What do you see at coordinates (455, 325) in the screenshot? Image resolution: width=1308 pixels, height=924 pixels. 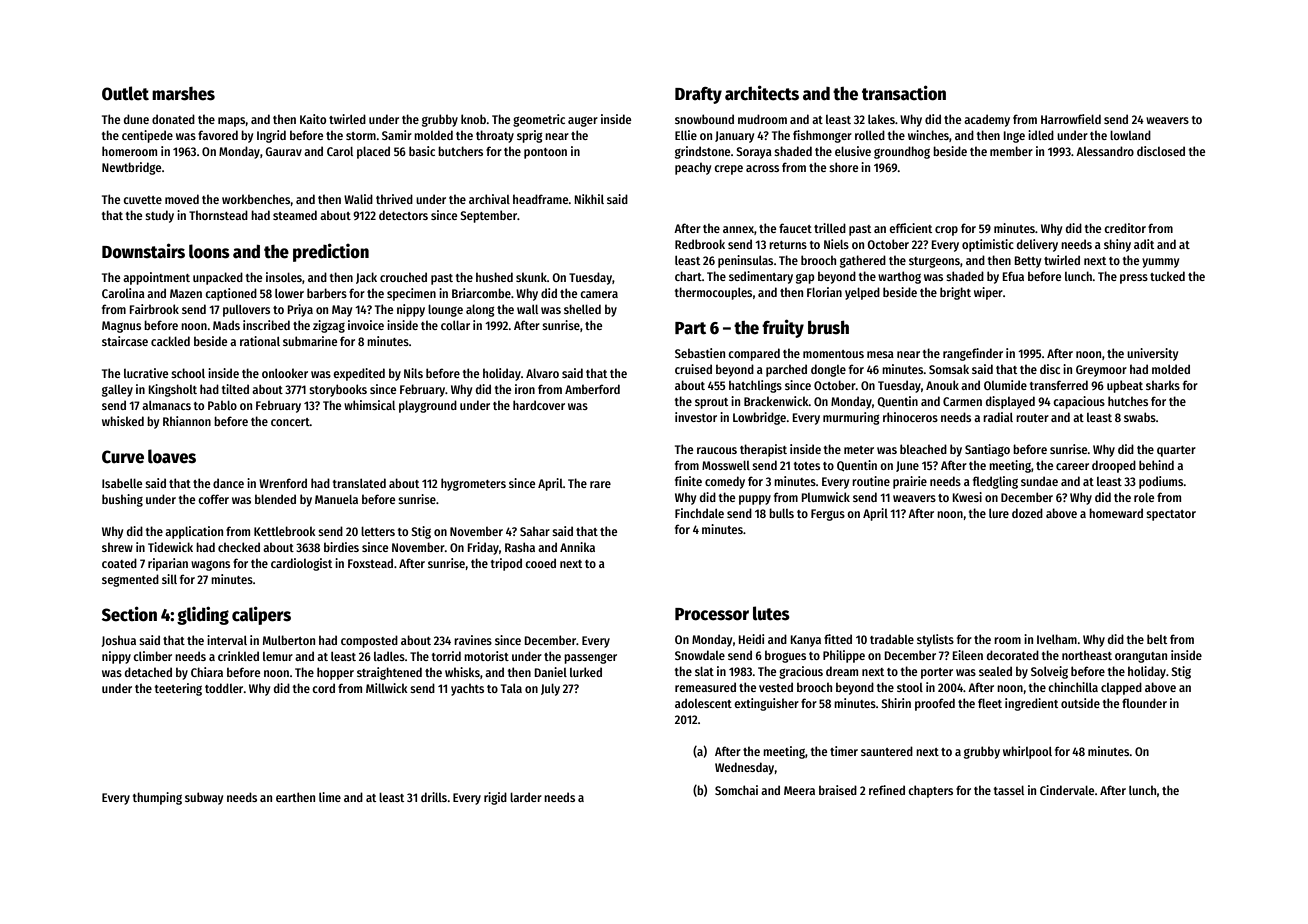 I see `collar` at bounding box center [455, 325].
